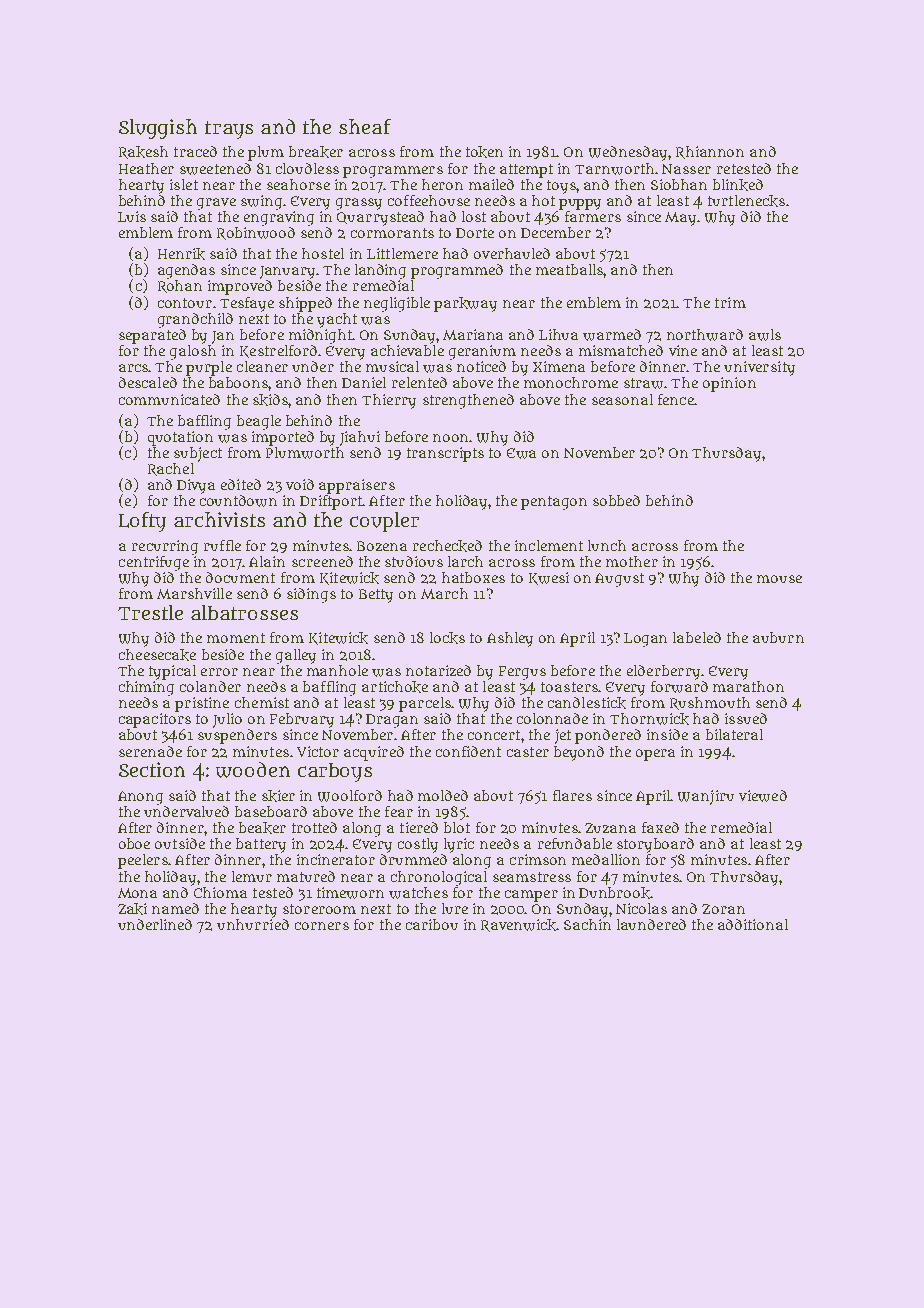  Describe the element at coordinates (759, 368) in the image. I see `university` at that location.
